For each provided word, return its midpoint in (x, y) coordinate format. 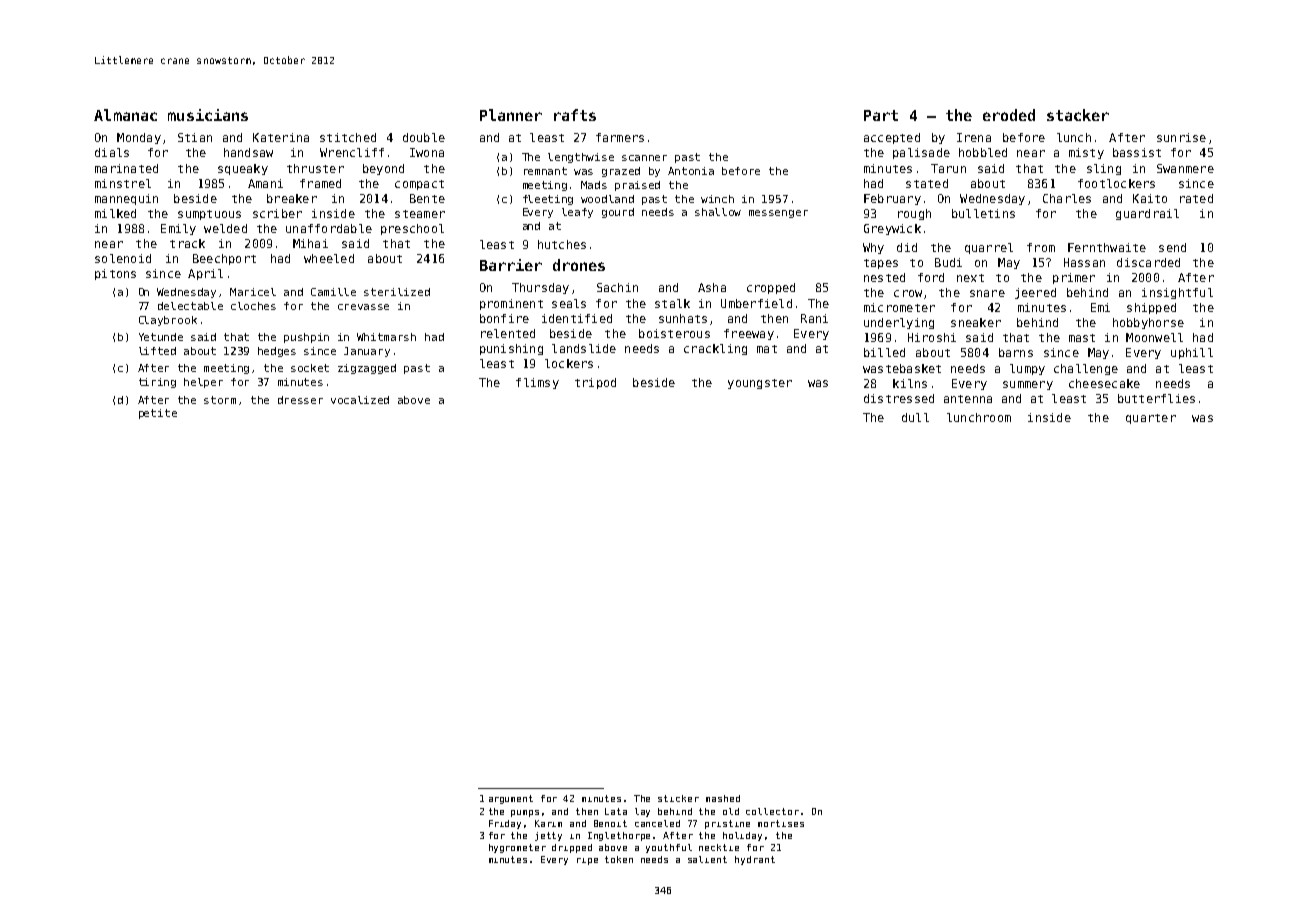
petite (158, 414)
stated (927, 183)
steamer (420, 214)
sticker (678, 798)
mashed (723, 798)
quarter (1151, 419)
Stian (195, 137)
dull (915, 417)
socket (310, 368)
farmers (620, 137)
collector (772, 811)
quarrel (989, 248)
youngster (760, 384)
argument (511, 799)
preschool (412, 229)
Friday (505, 824)
